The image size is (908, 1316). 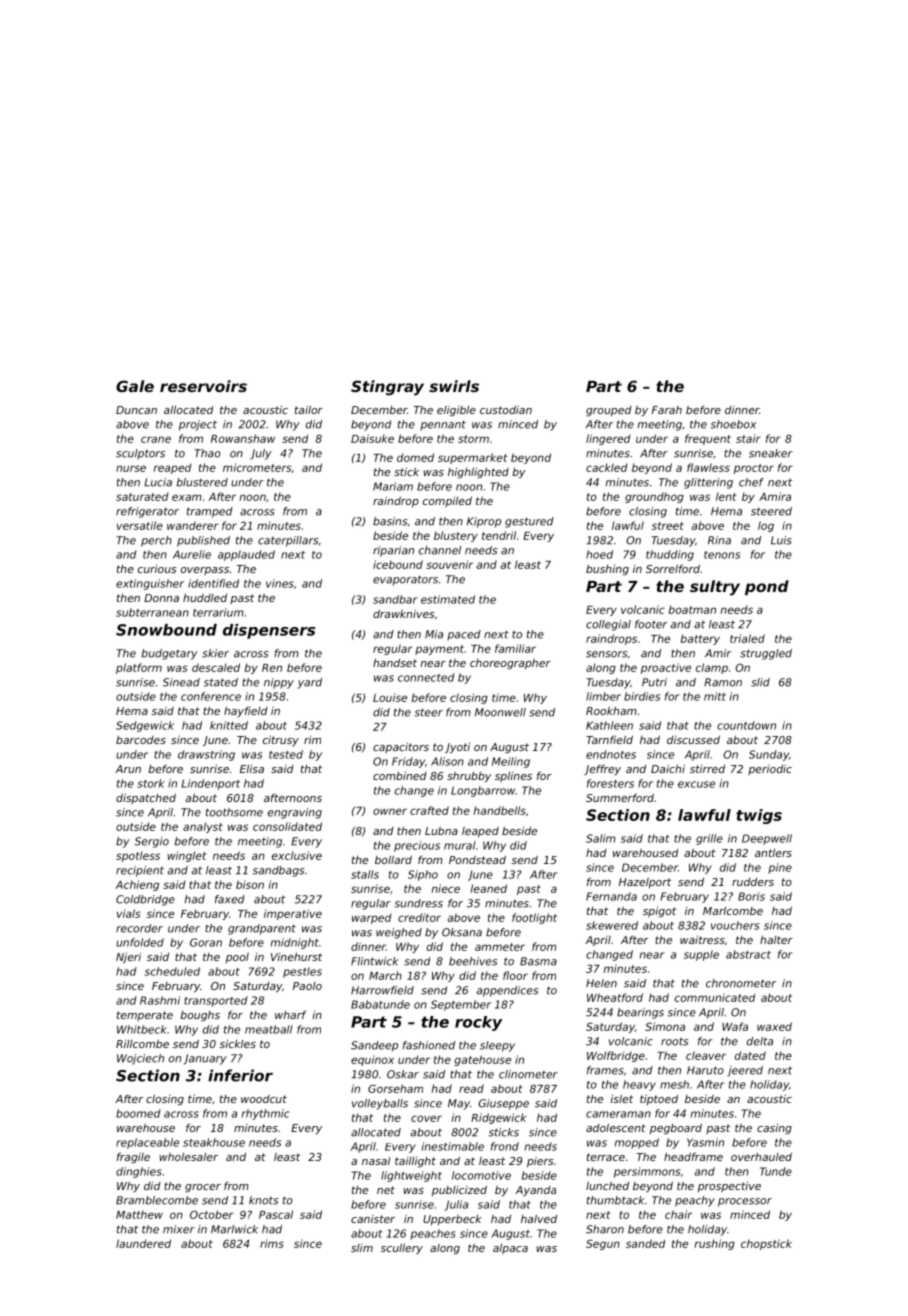 I want to click on tested, so click(x=286, y=754).
